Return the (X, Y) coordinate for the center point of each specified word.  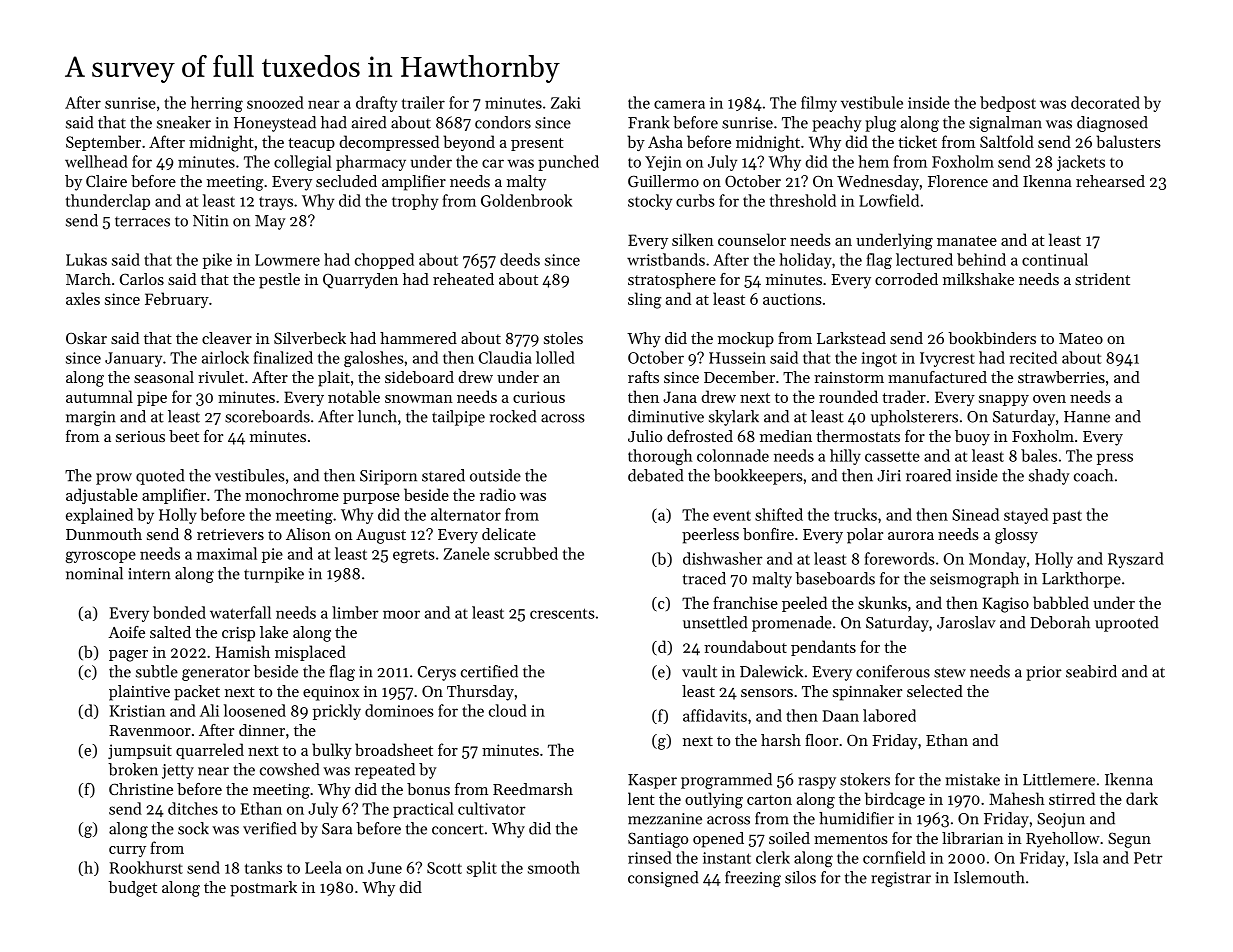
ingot (879, 359)
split (482, 869)
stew (950, 672)
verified (269, 828)
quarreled (210, 751)
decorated (1105, 102)
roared (928, 475)
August (381, 536)
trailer (423, 102)
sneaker (184, 122)
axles (83, 298)
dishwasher (723, 558)
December (739, 377)
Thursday (480, 693)
